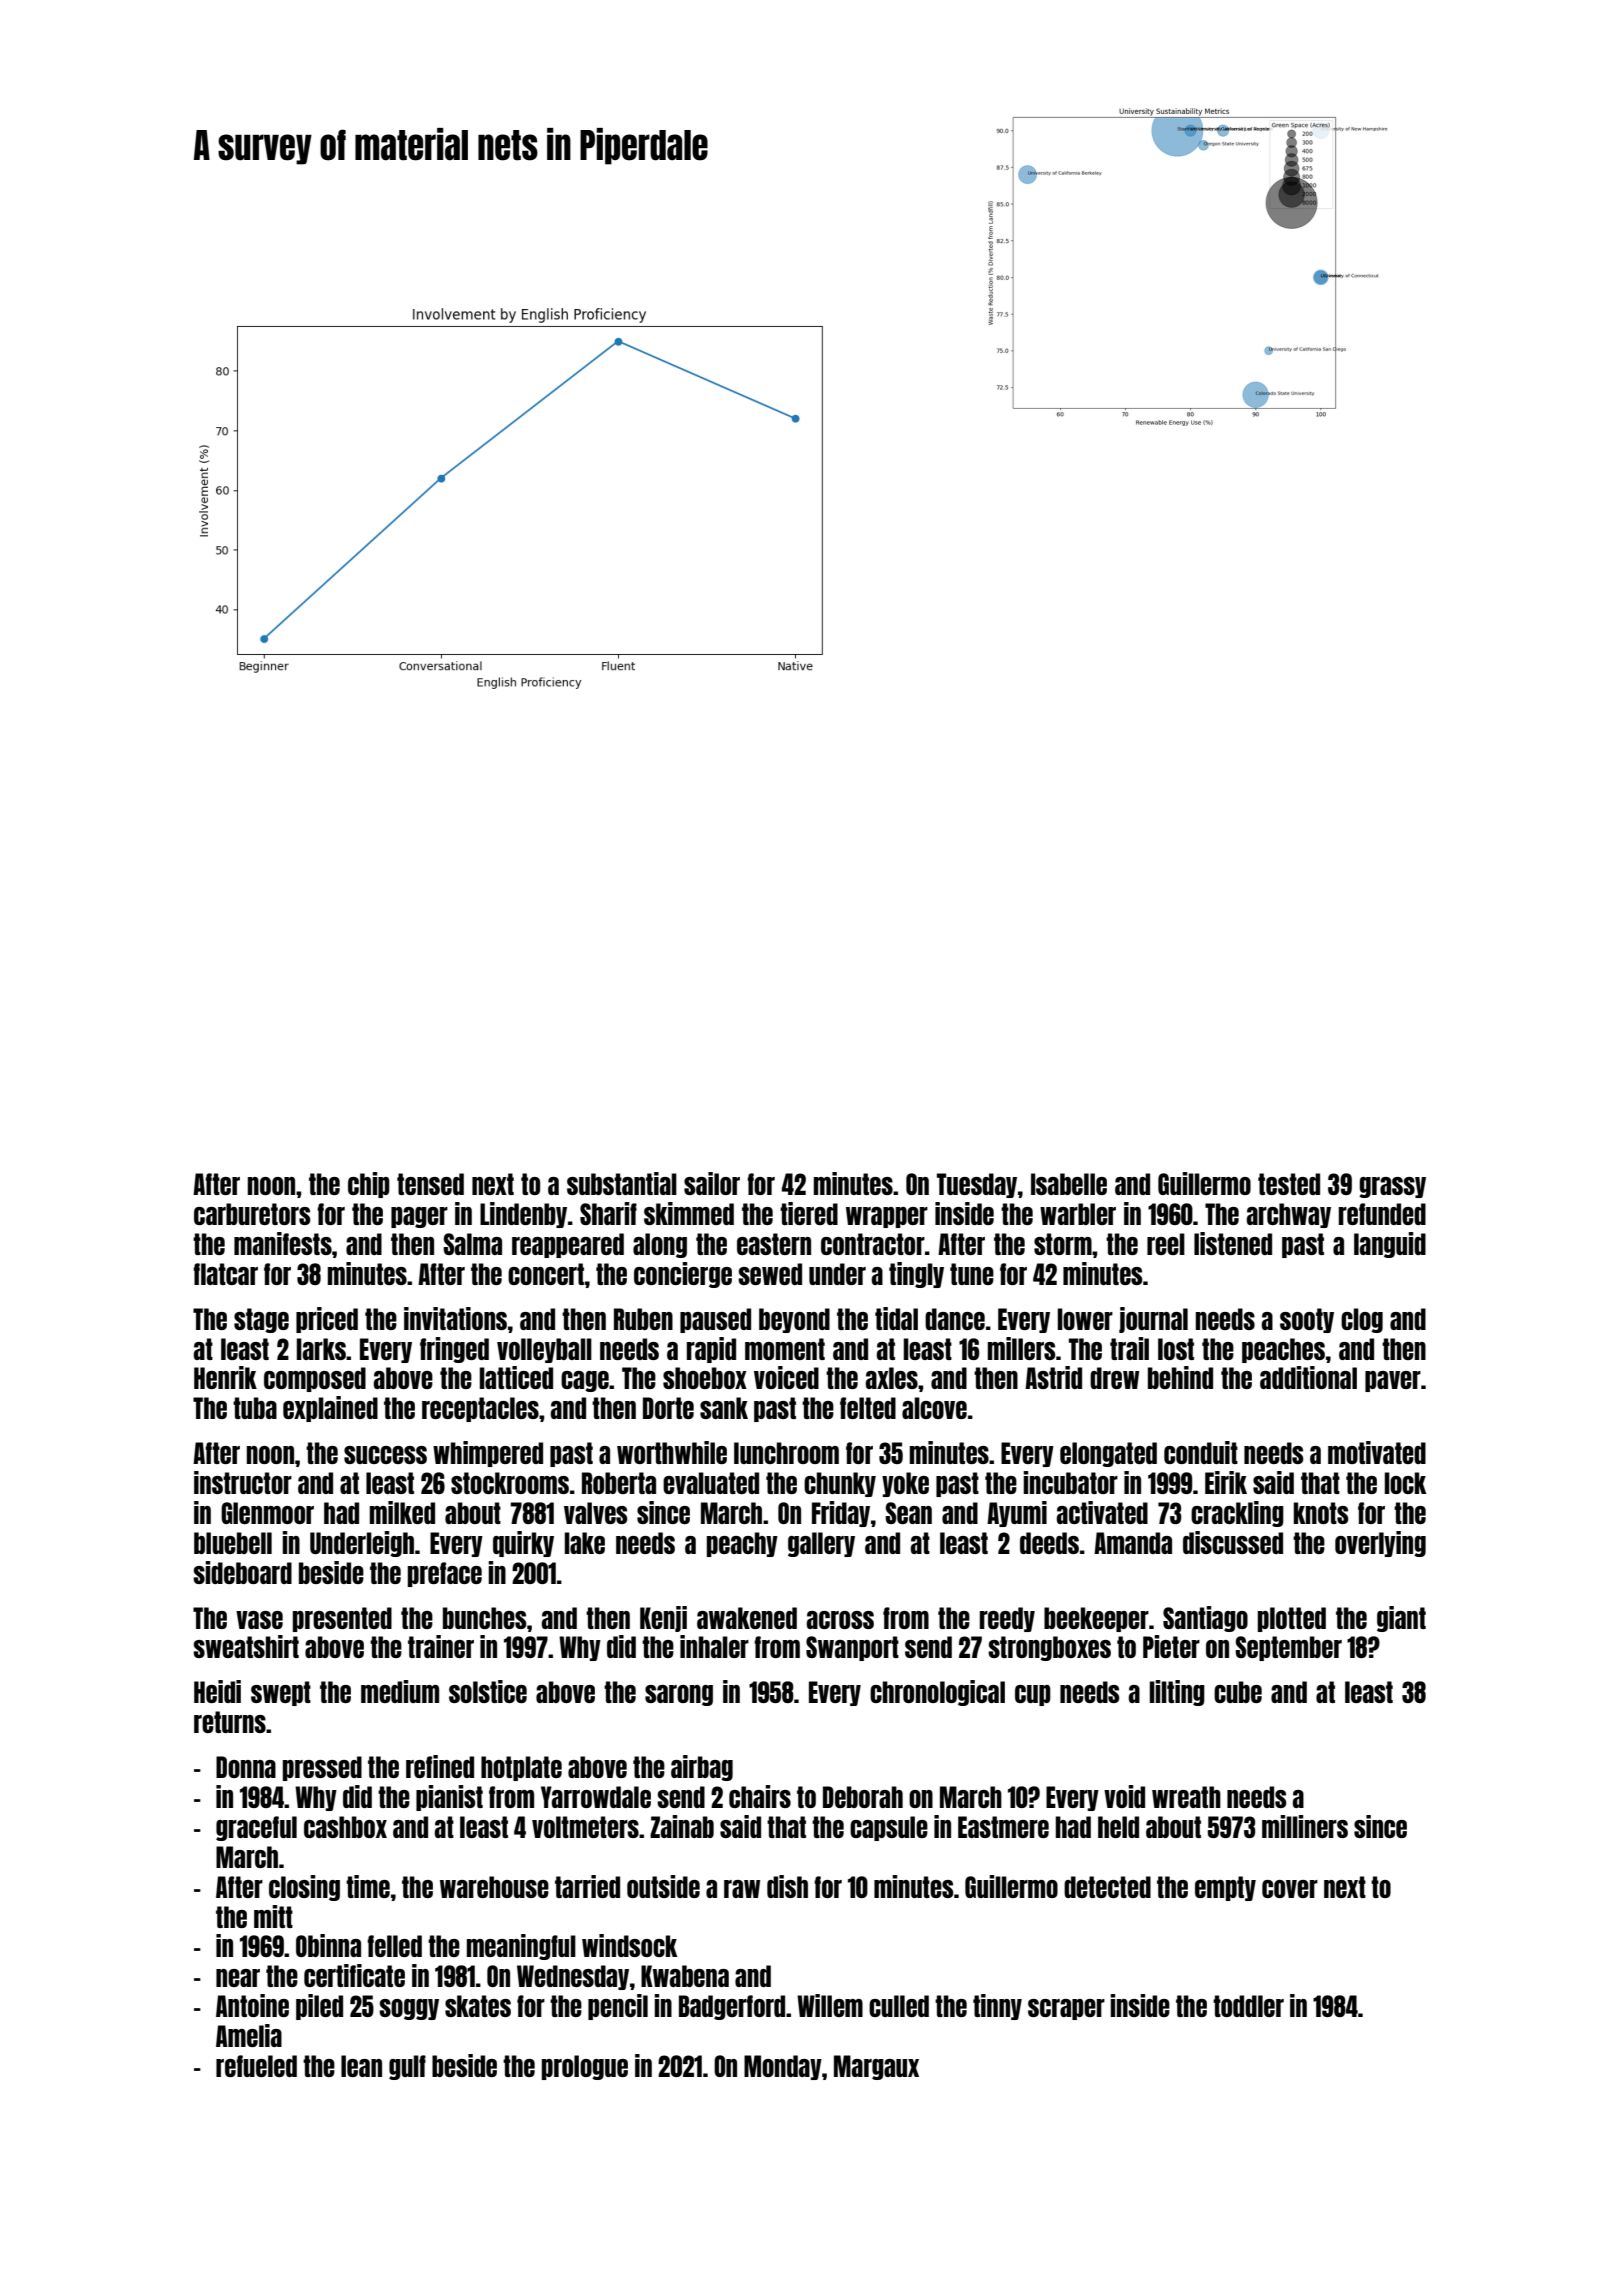 The width and height of the screenshot is (1620, 2292). I want to click on soggy, so click(409, 2009).
